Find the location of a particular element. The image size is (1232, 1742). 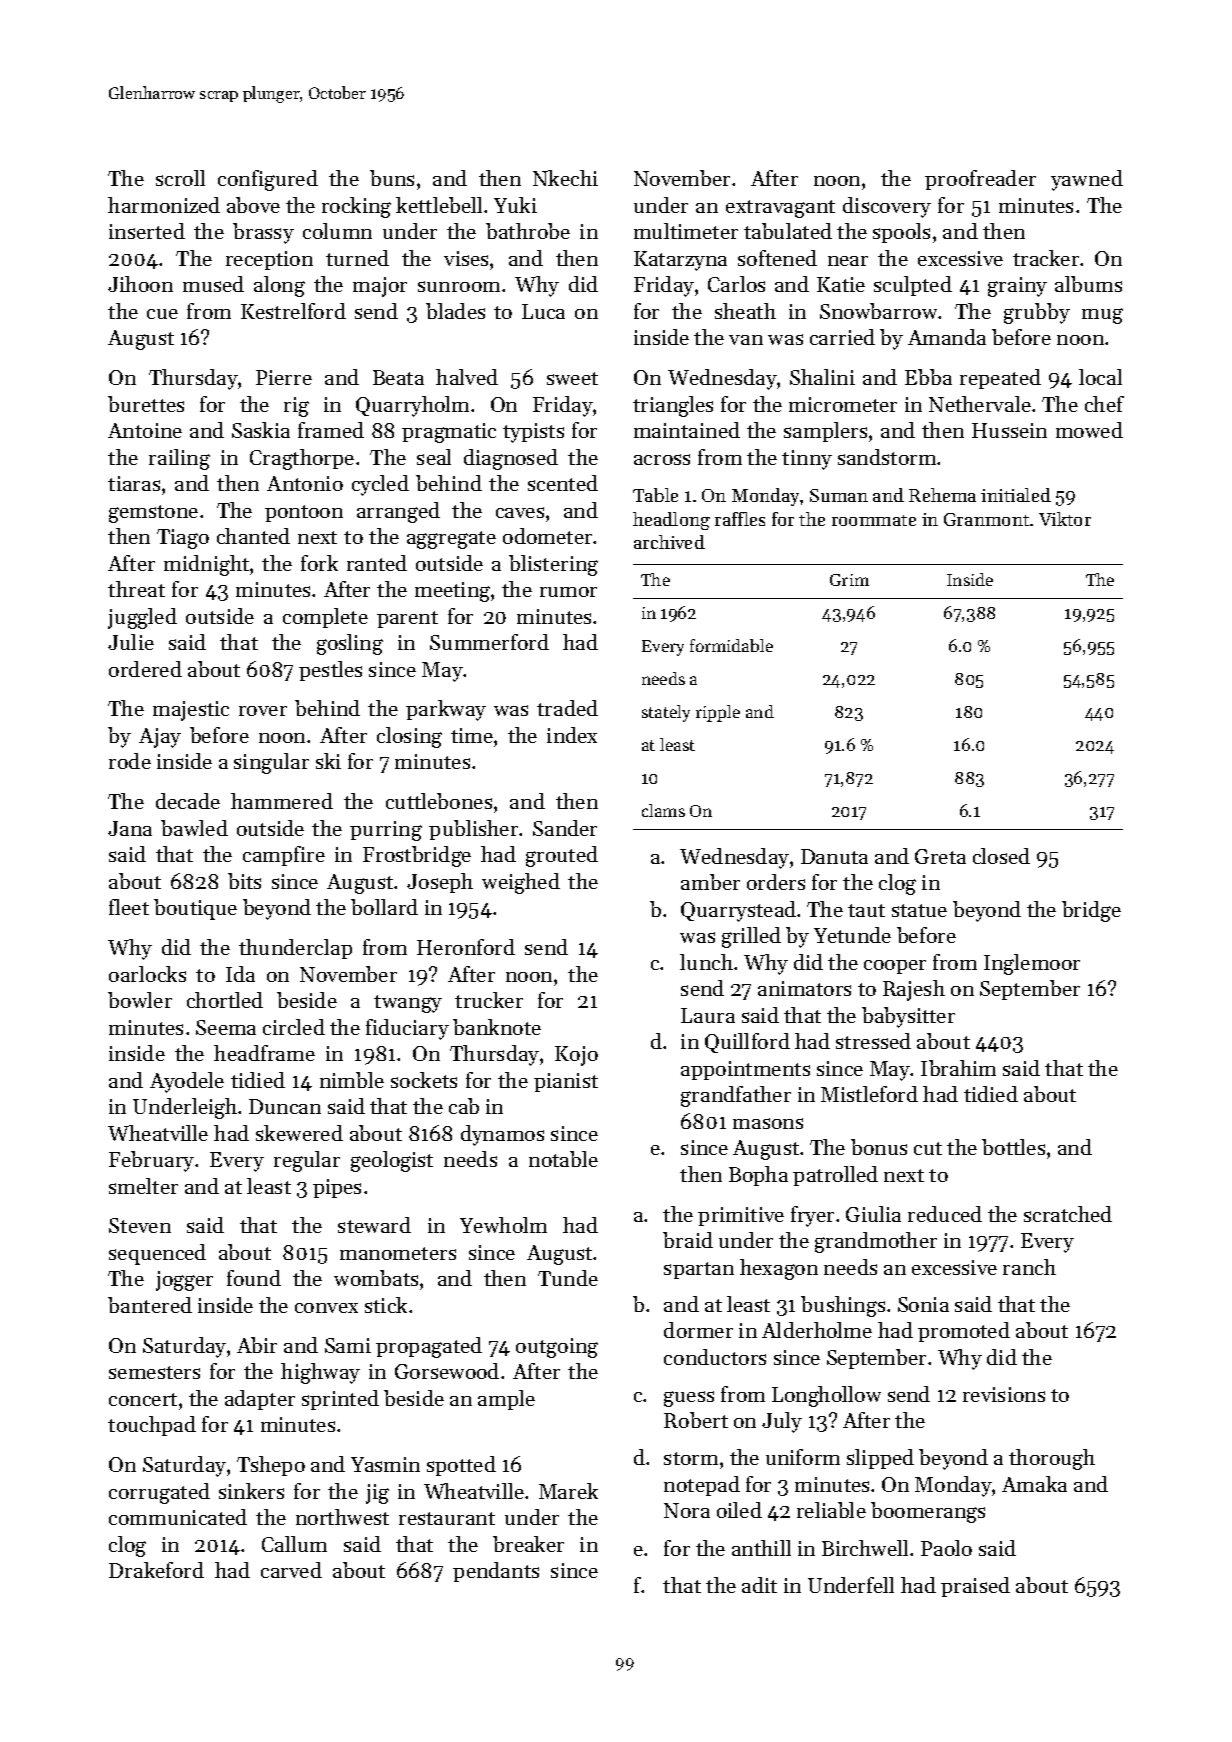

fleet is located at coordinates (129, 907).
